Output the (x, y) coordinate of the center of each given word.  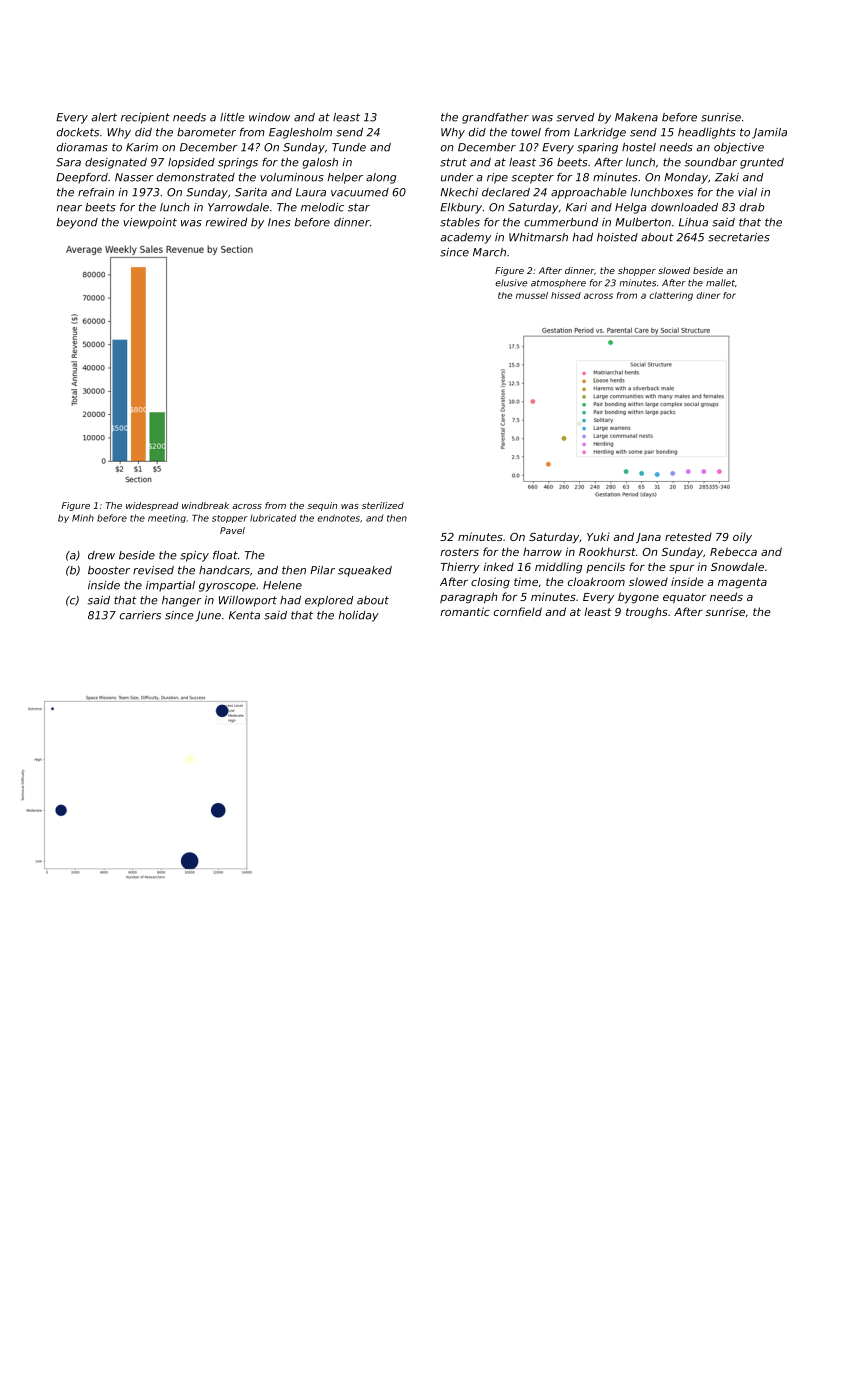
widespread (152, 506)
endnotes (338, 518)
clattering (671, 296)
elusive (511, 283)
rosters (459, 552)
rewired (226, 222)
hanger (182, 601)
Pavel (232, 530)
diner (708, 295)
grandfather (495, 118)
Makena (636, 117)
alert (104, 117)
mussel (532, 295)
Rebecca (733, 551)
